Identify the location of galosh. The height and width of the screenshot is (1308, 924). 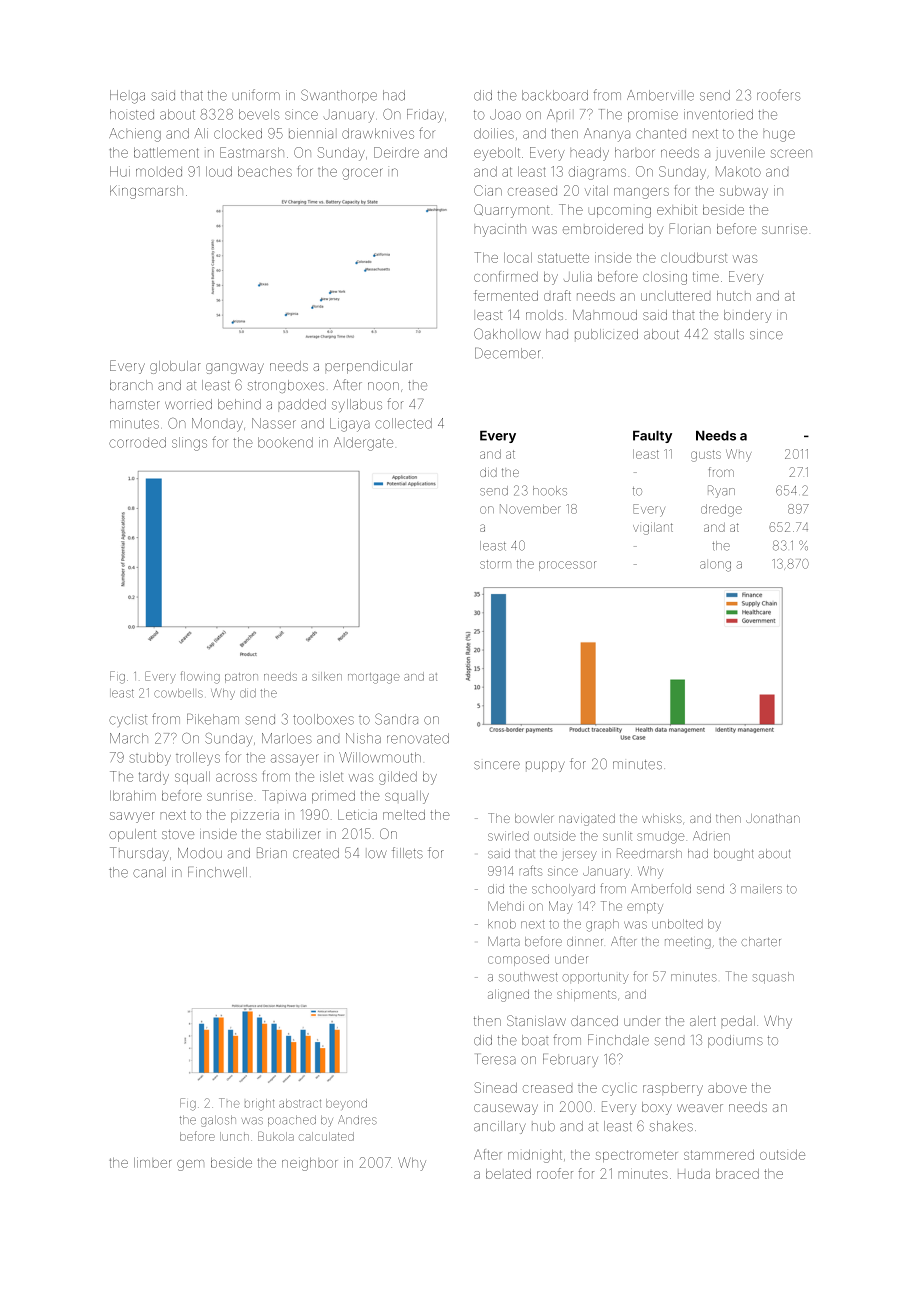
(218, 1121).
